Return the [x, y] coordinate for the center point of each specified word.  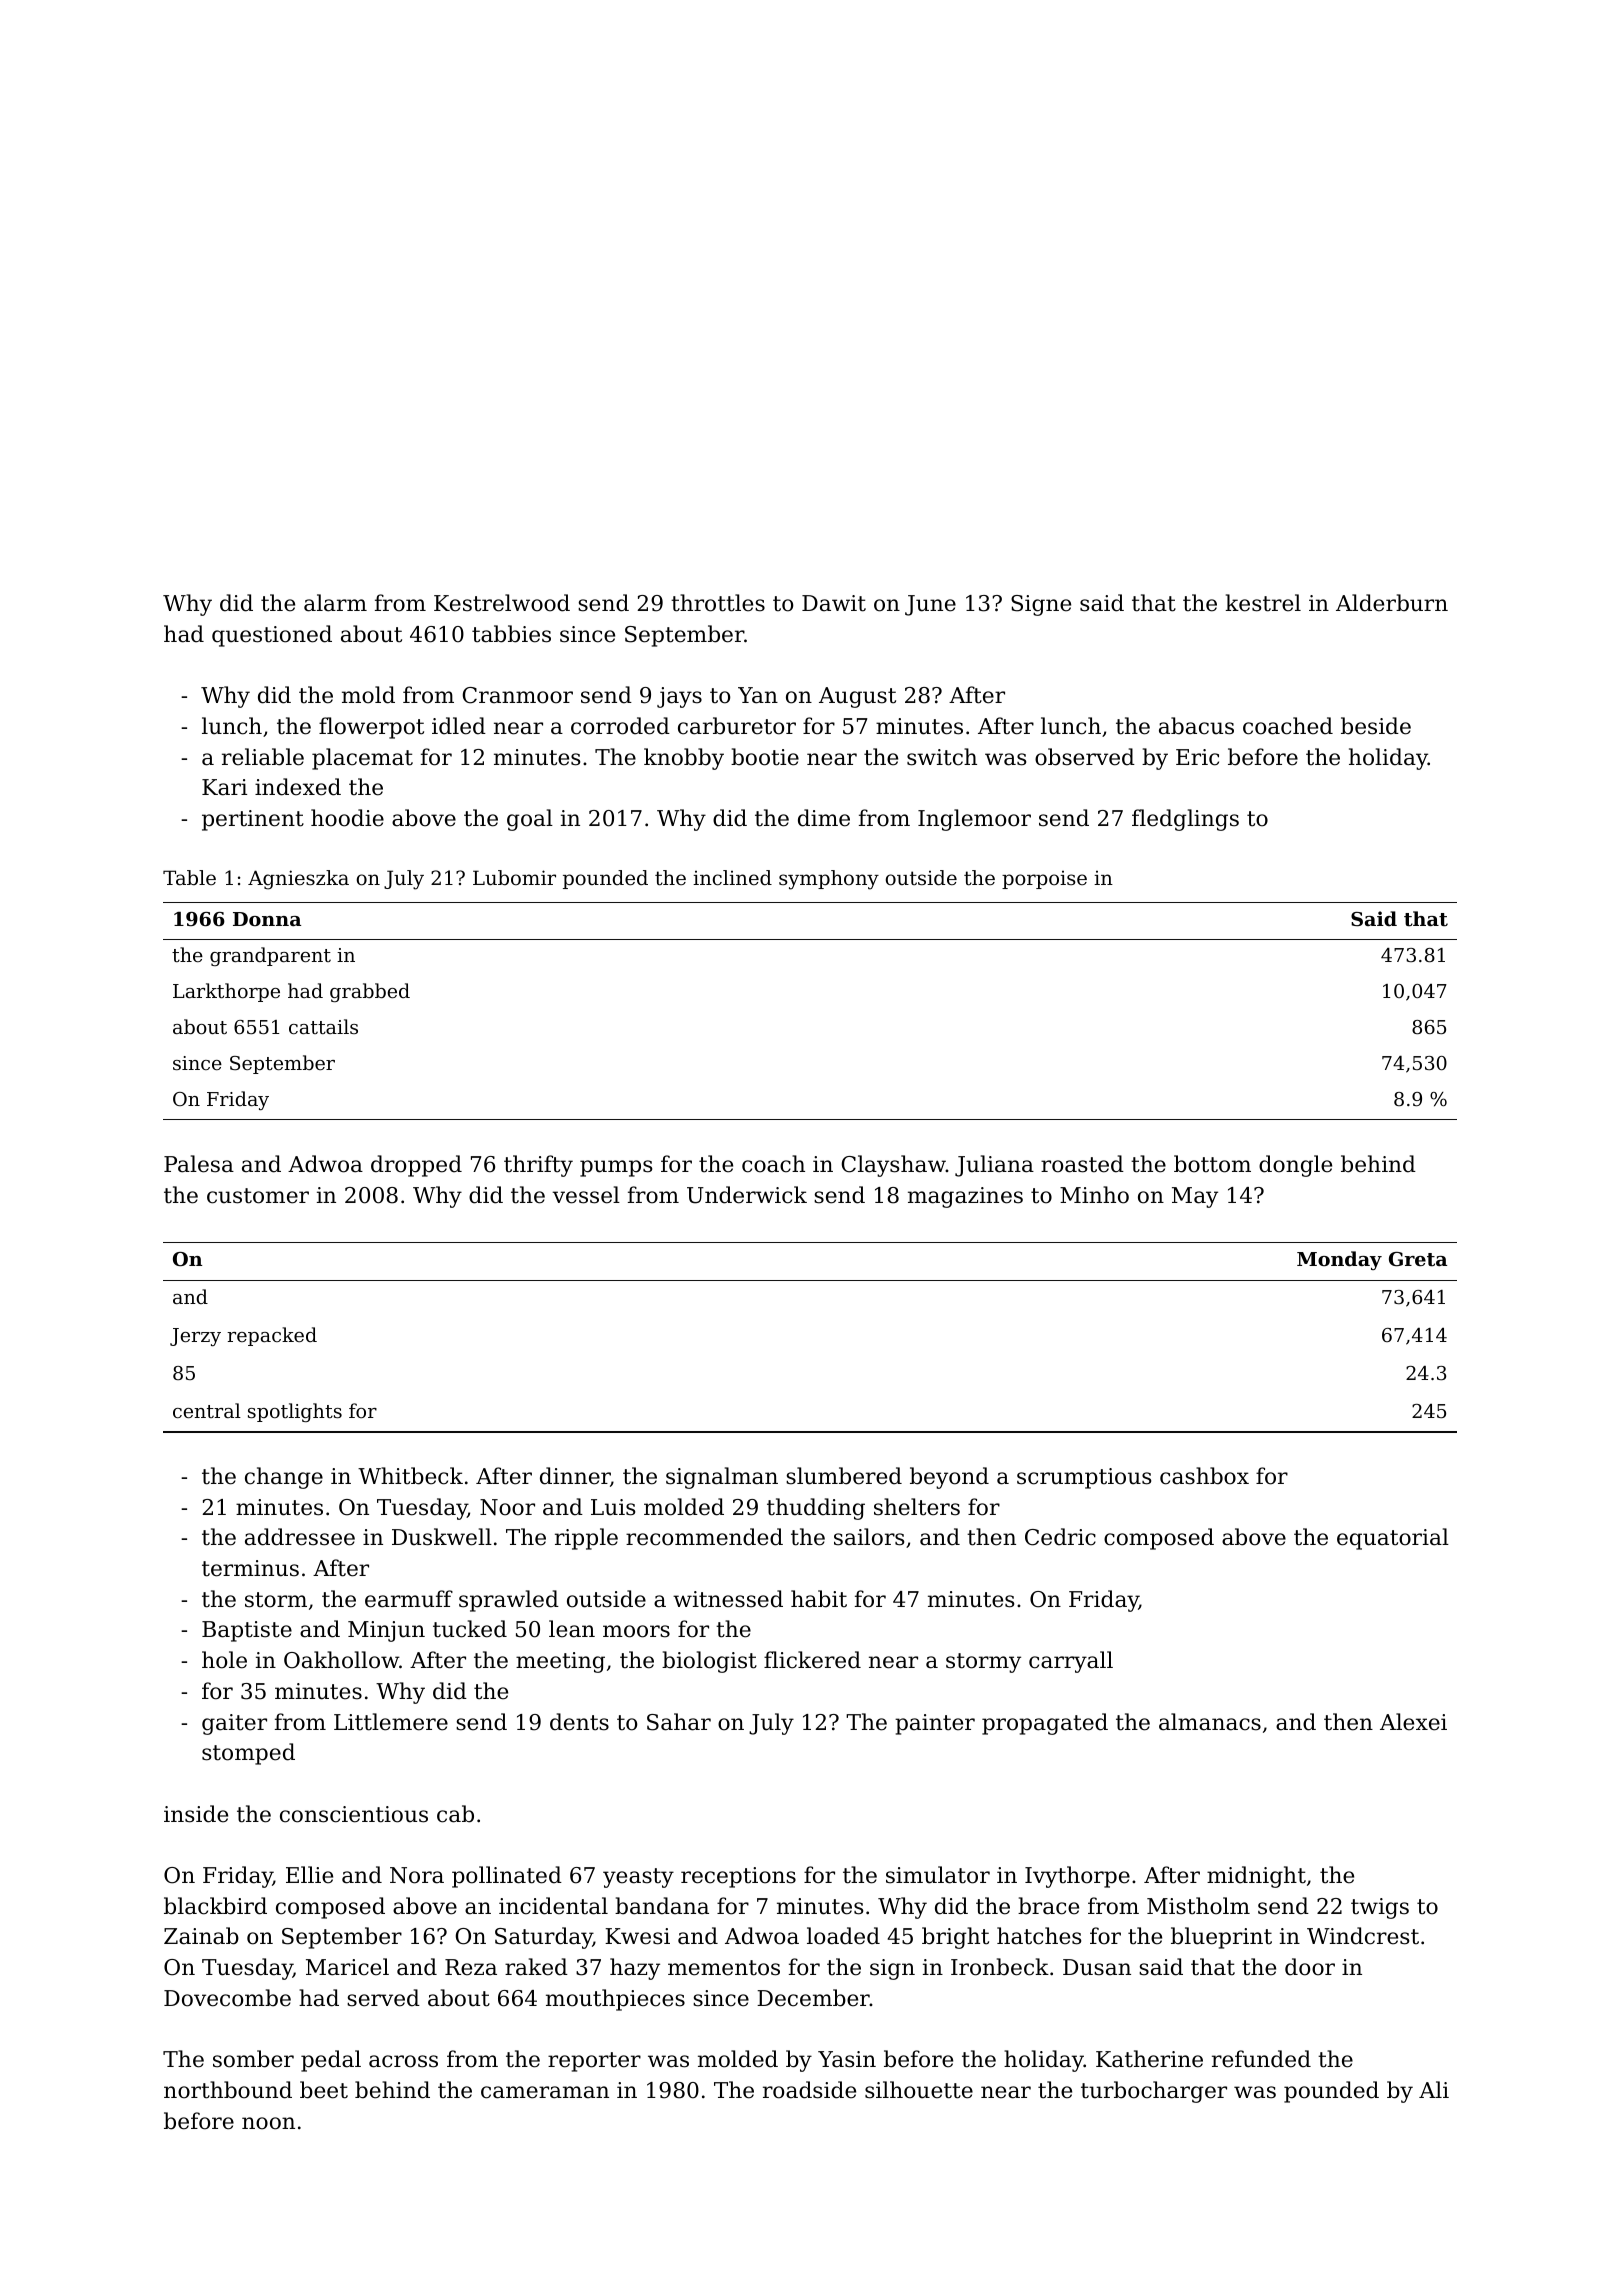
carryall [1071, 1662]
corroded [620, 726]
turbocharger [1154, 2092]
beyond [949, 1478]
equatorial [1393, 1539]
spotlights [295, 1412]
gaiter [234, 1724]
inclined [732, 878]
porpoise [1044, 880]
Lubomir [514, 877]
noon [268, 2123]
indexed [298, 787]
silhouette [919, 2090]
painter [935, 1724]
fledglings [1185, 820]
